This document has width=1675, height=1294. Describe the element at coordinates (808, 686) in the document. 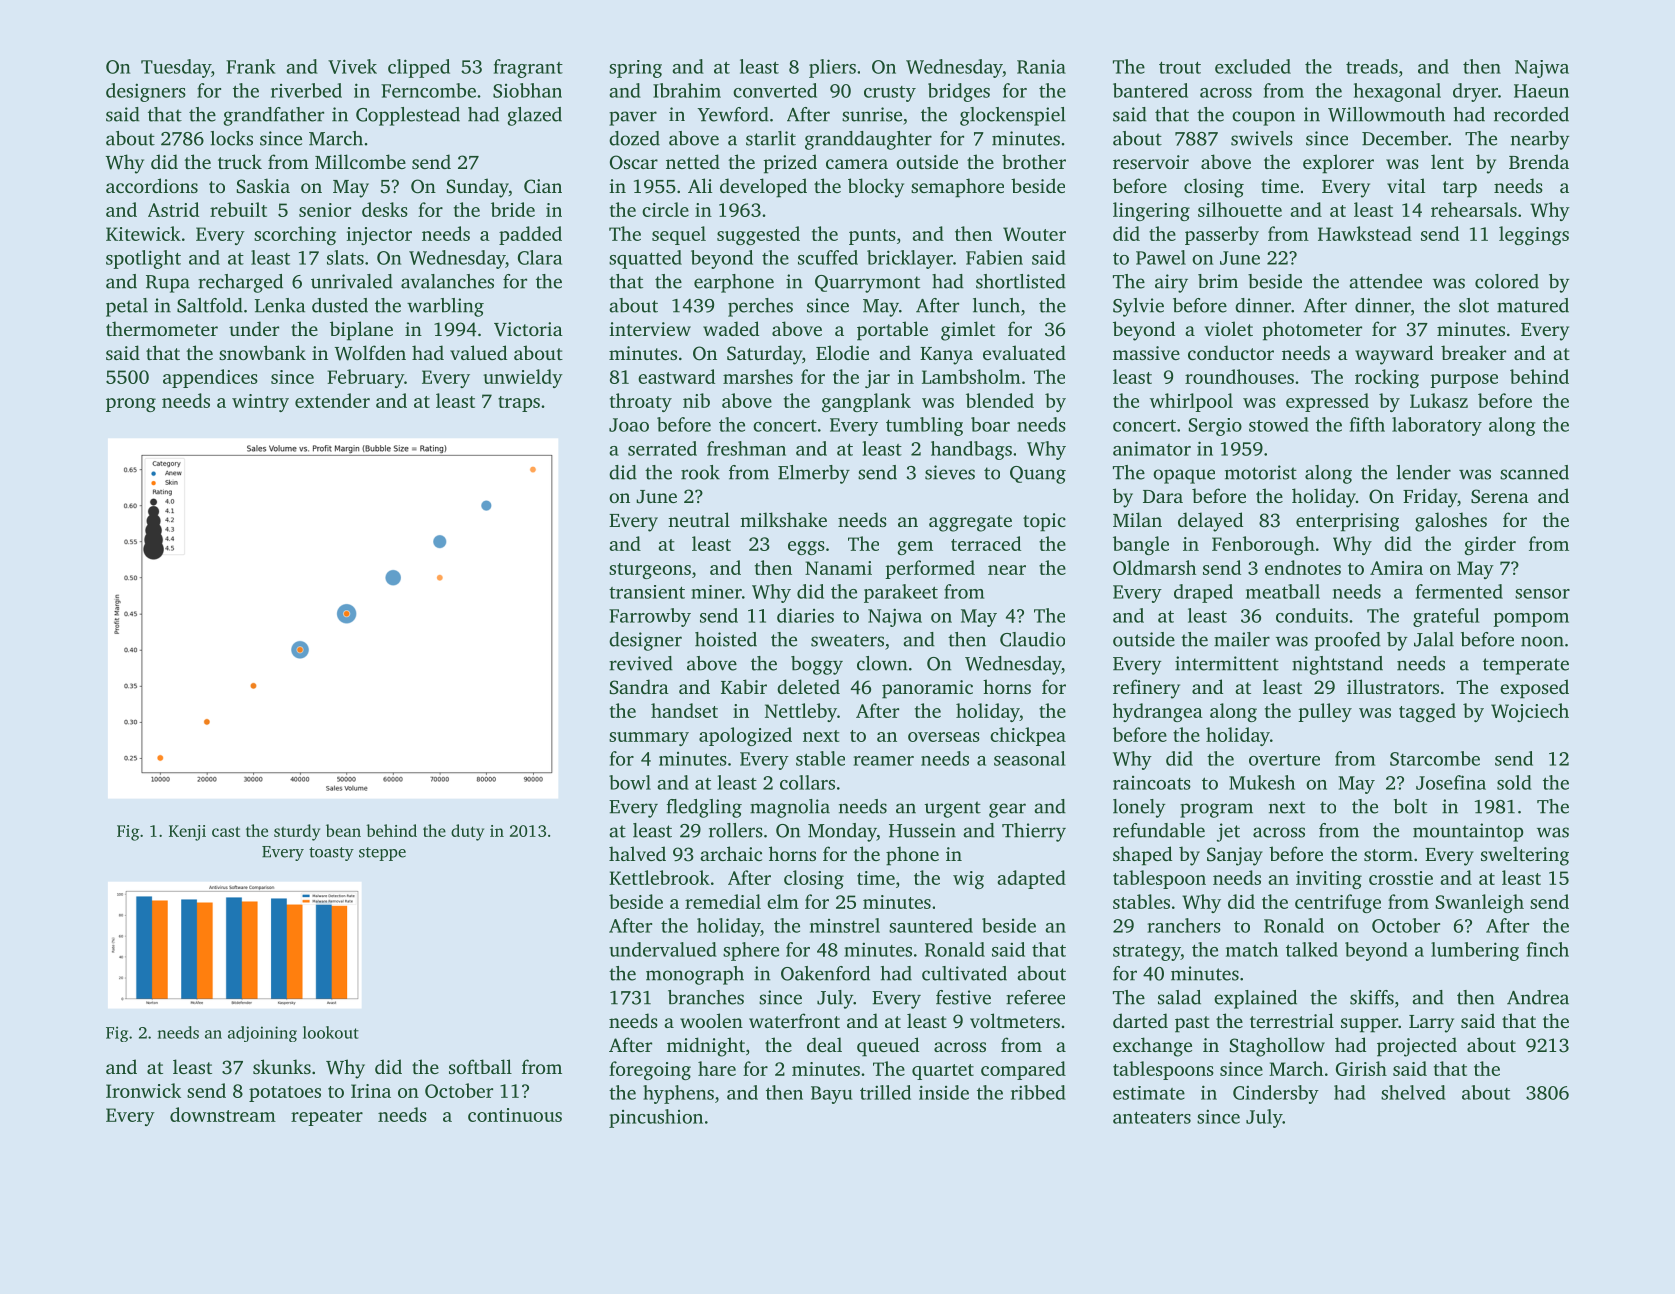

I see `deleted` at that location.
